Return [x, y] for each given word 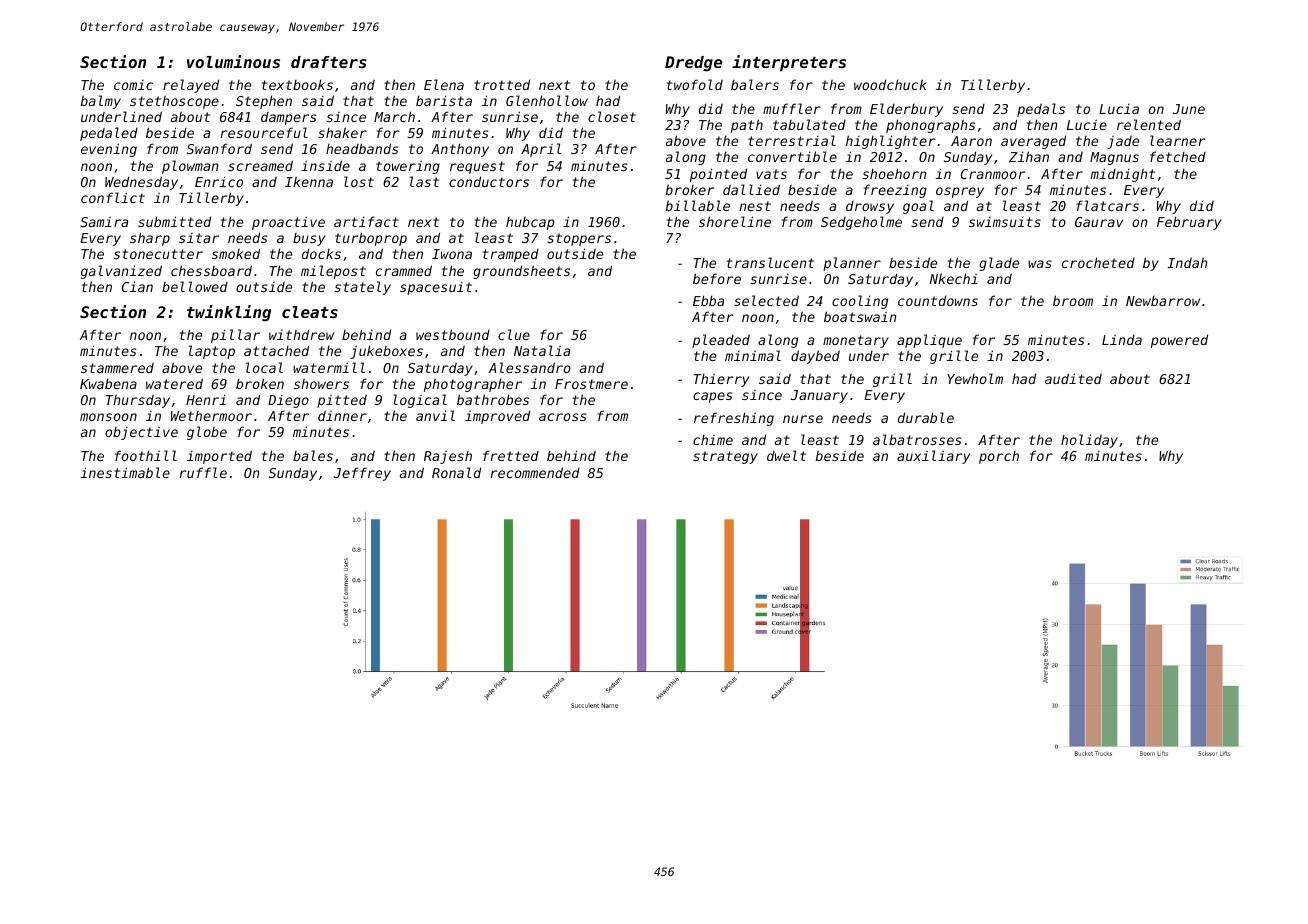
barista [444, 100]
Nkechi [954, 278]
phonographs [930, 126]
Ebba [708, 300]
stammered [117, 367]
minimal [753, 355]
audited [1073, 378]
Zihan [1029, 156]
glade [999, 264]
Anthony [460, 150]
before [717, 278]
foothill [146, 455]
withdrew [301, 334]
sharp [150, 239]
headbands [362, 148]
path [747, 126]
